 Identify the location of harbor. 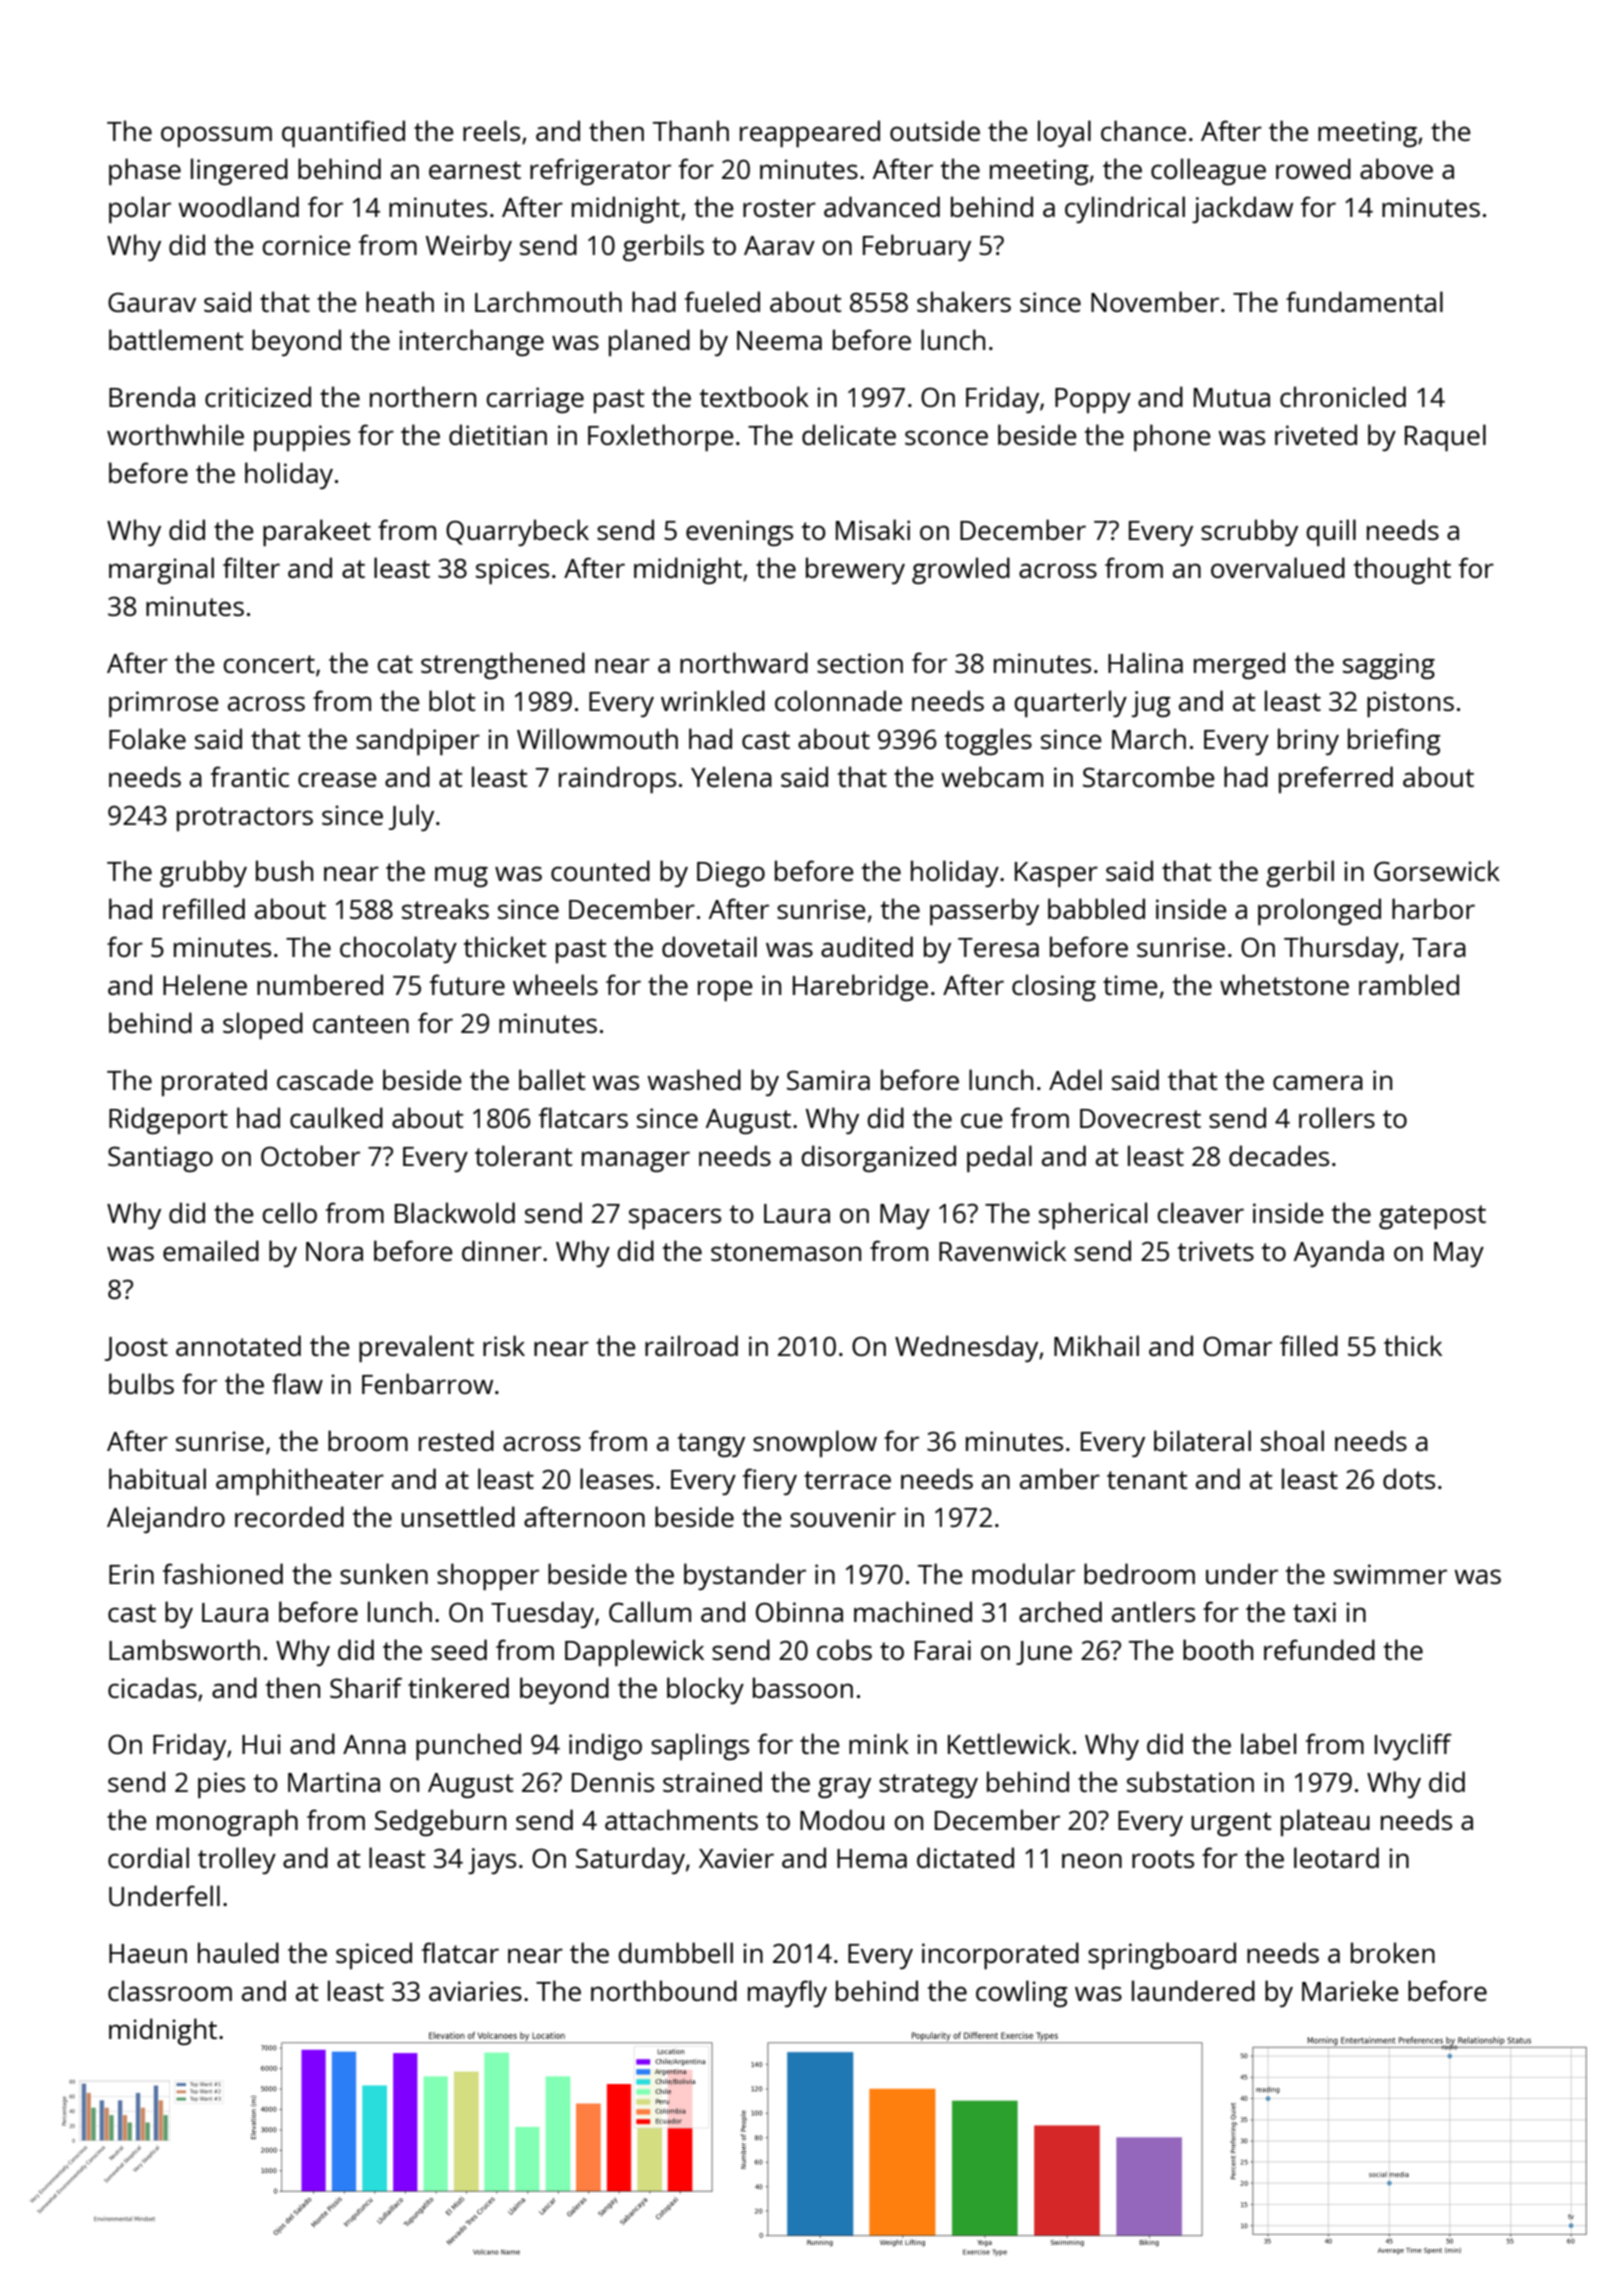
(1433, 908).
